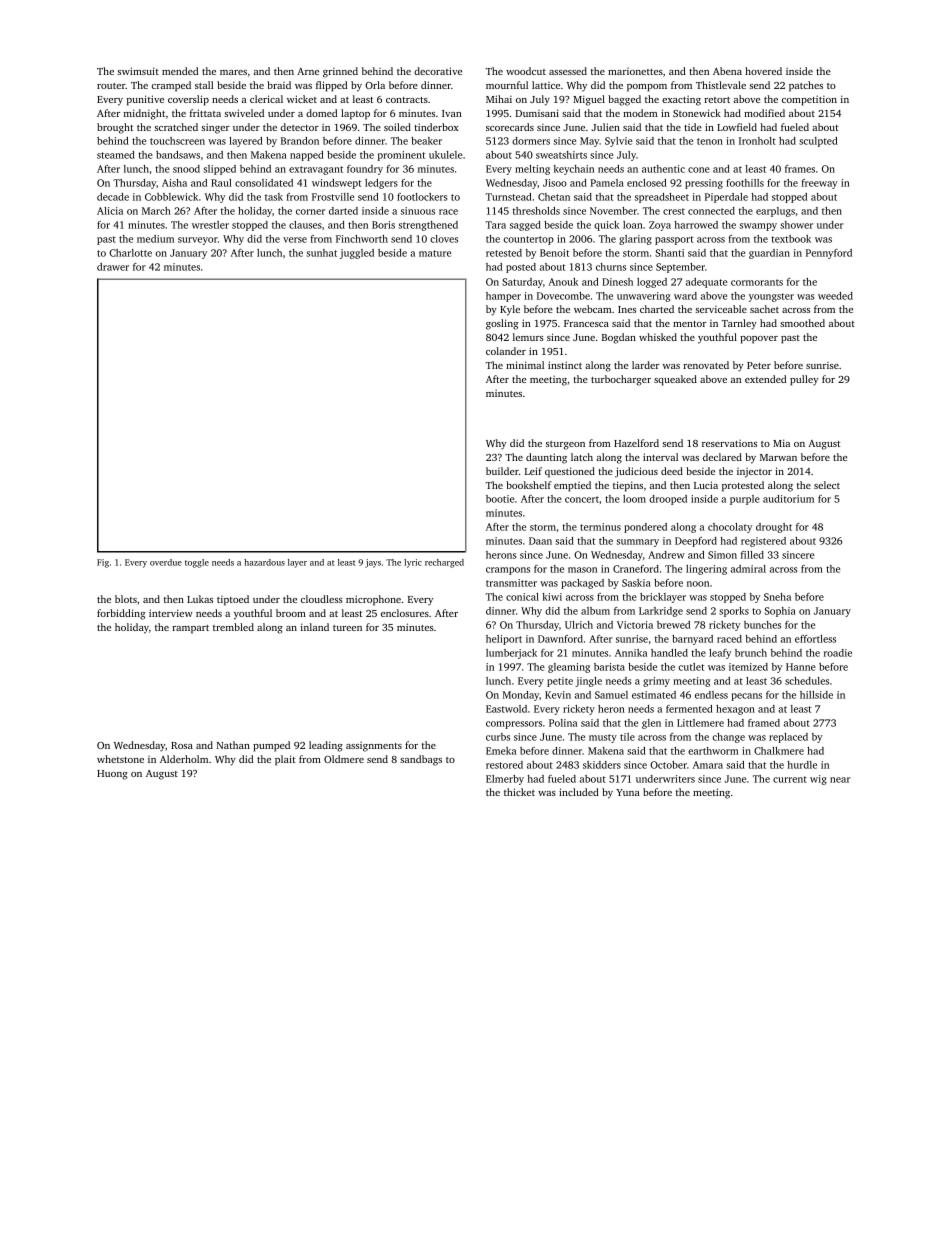 This screenshot has height=1233, width=952. What do you see at coordinates (640, 113) in the screenshot?
I see `modem` at bounding box center [640, 113].
